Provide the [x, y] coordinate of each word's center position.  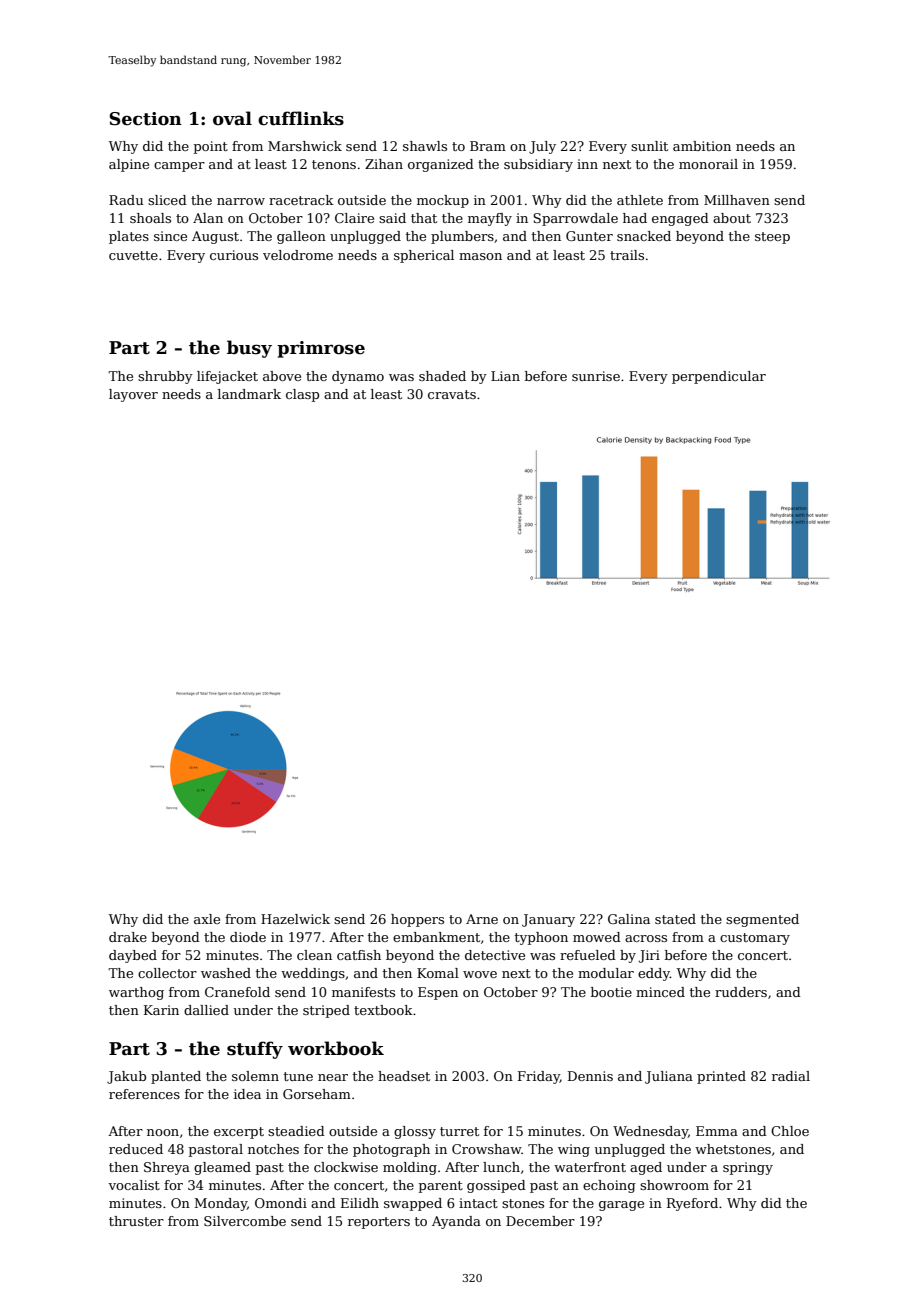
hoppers [417, 920]
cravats [452, 394]
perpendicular [719, 377]
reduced [136, 1149]
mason [480, 256]
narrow [241, 201]
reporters [379, 1223]
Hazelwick [295, 919]
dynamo [358, 377]
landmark [249, 394]
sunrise [596, 376]
